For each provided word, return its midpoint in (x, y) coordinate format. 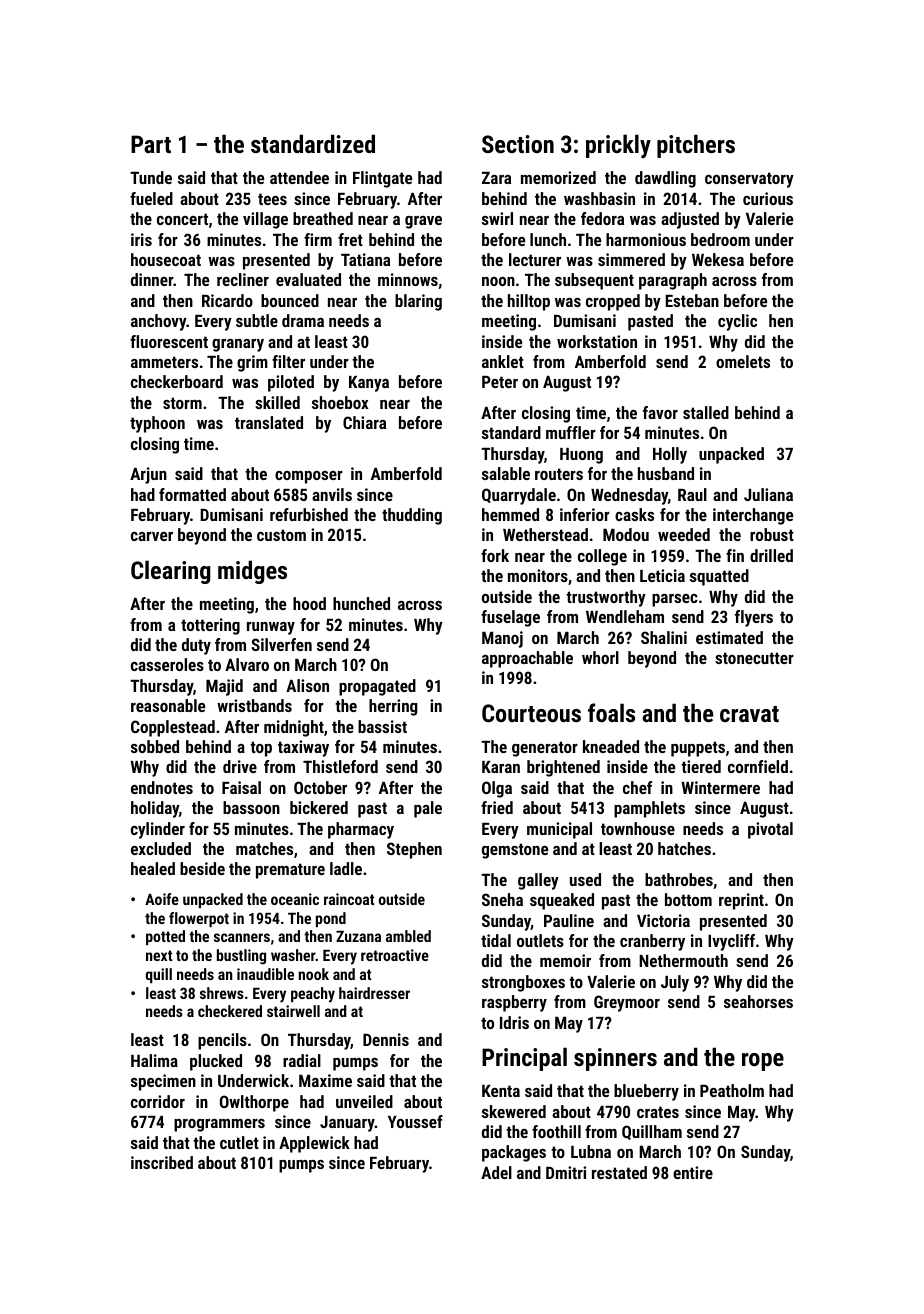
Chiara (364, 422)
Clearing (171, 572)
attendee (299, 177)
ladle (346, 868)
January (347, 1124)
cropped (613, 302)
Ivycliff (731, 942)
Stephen (414, 850)
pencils (222, 1041)
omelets (743, 361)
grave (423, 222)
